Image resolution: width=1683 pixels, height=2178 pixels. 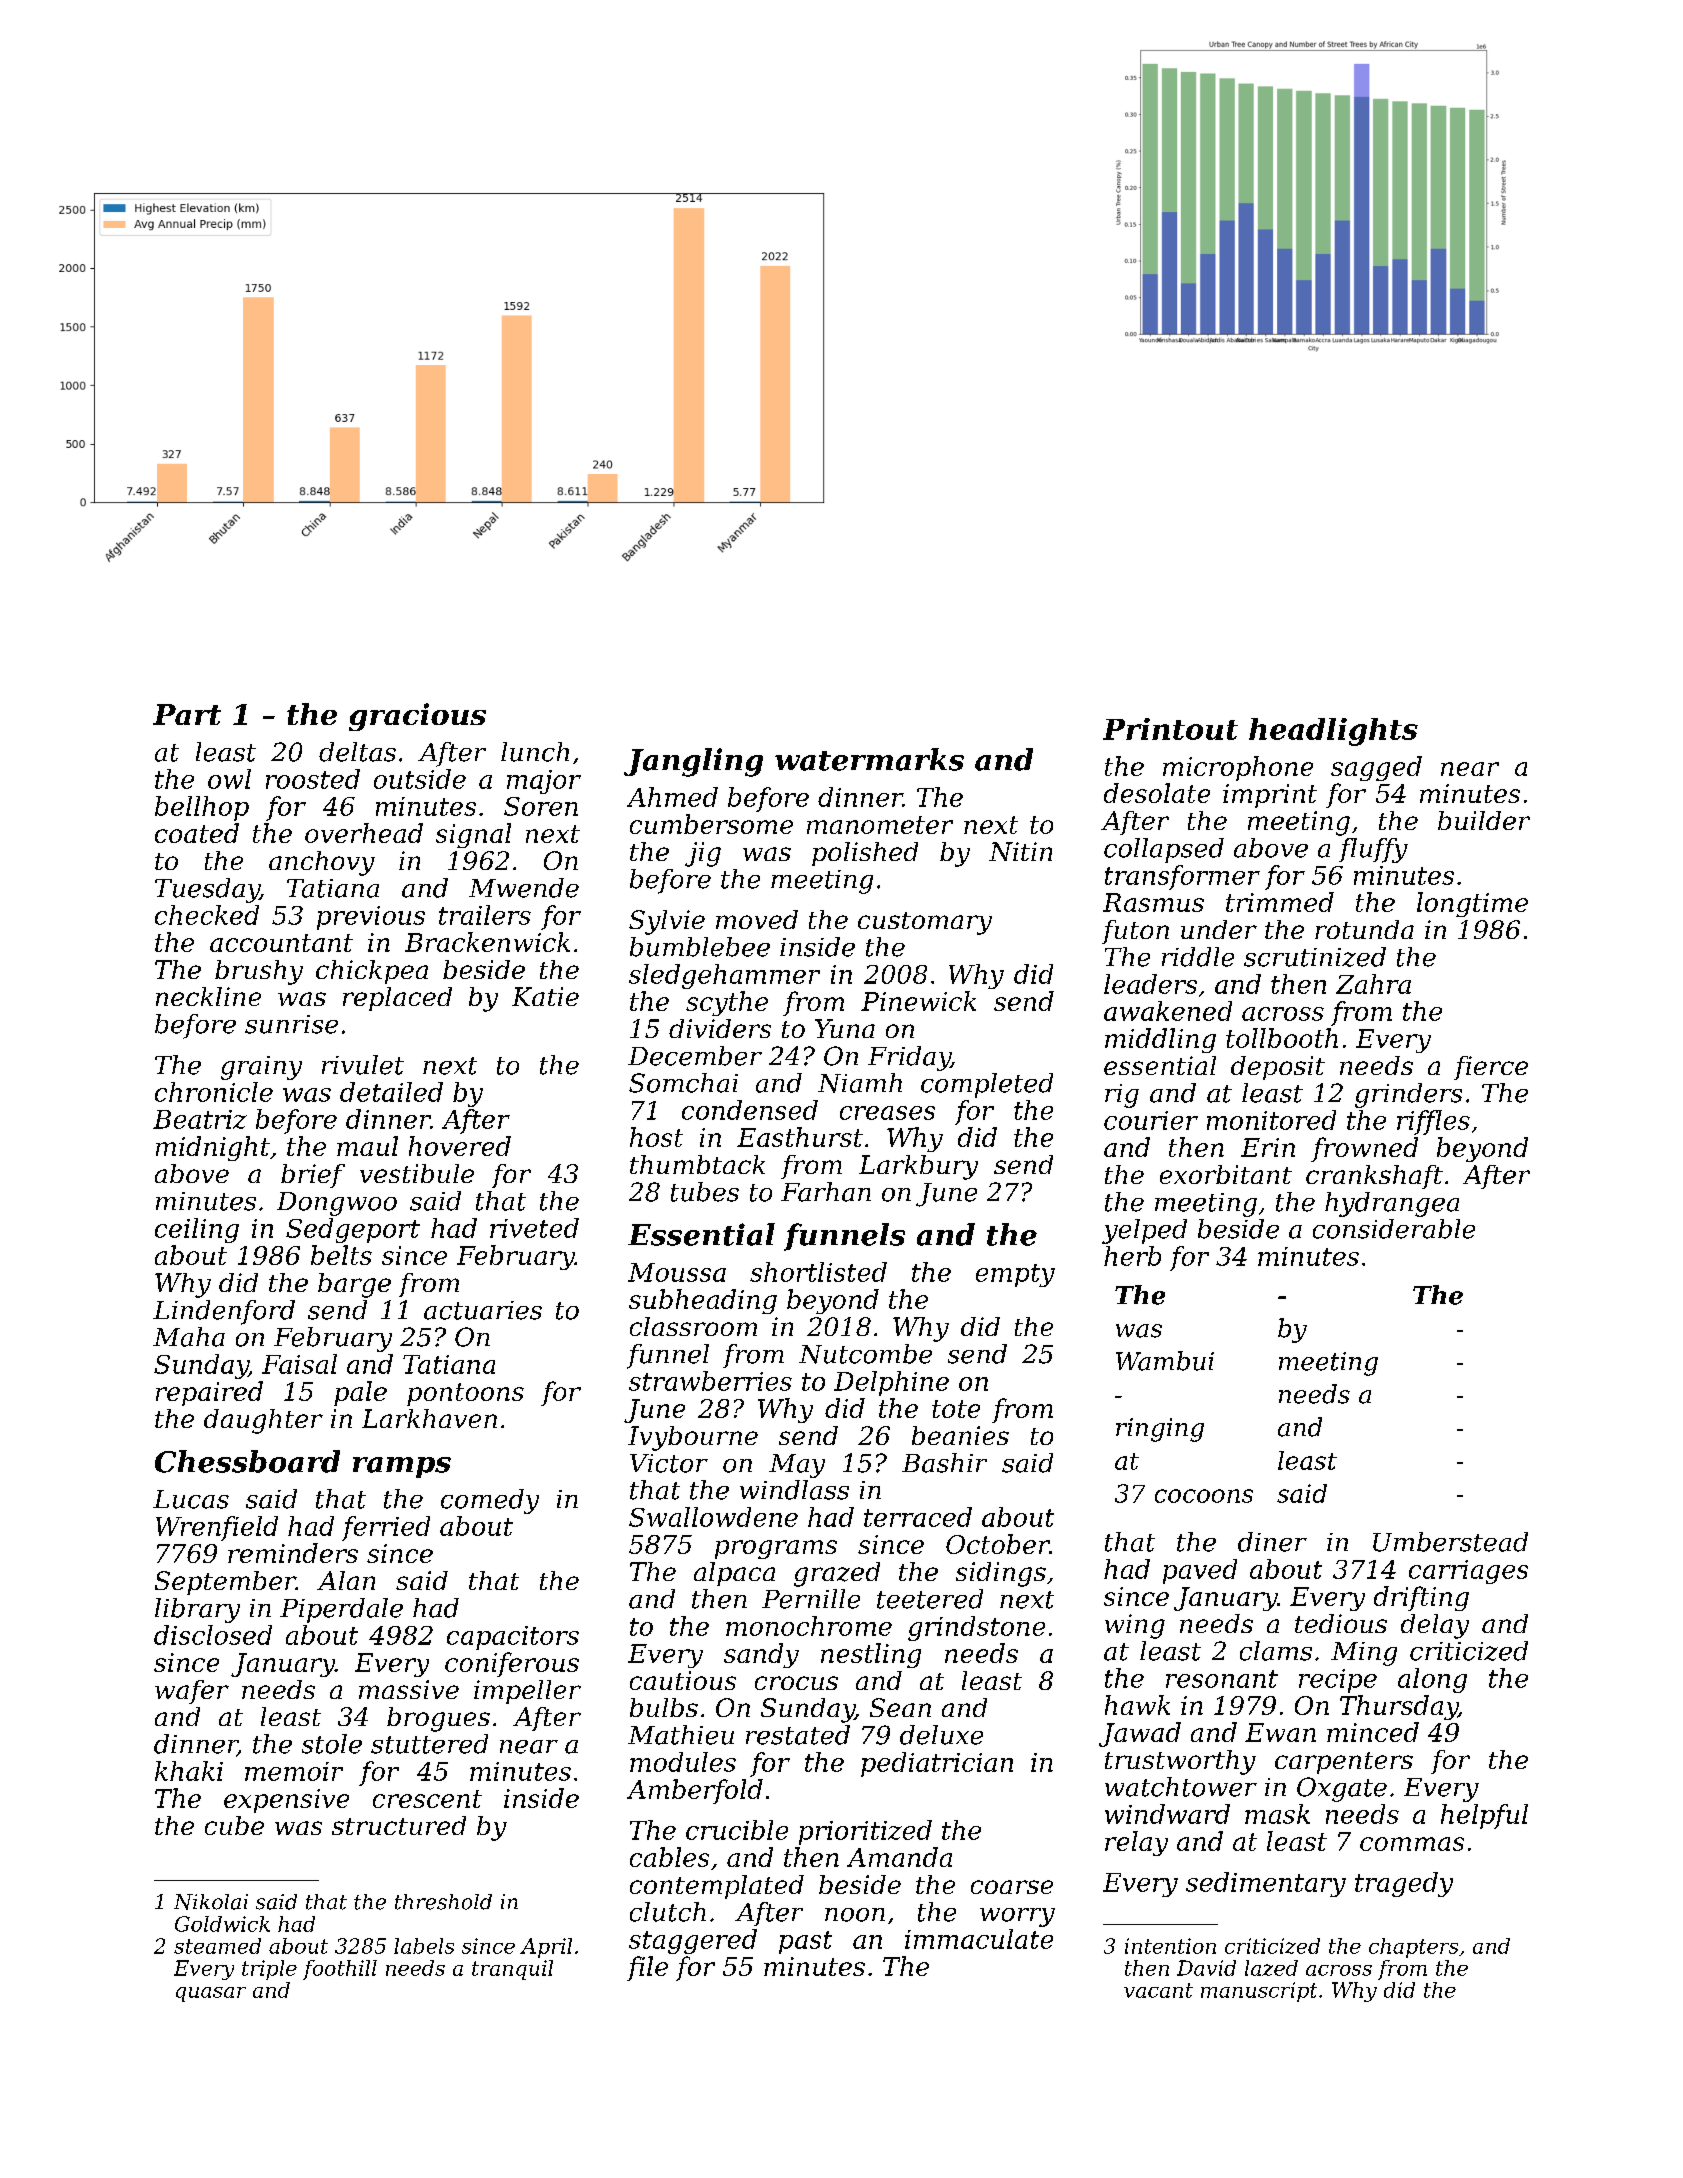 I want to click on Dongwoo, so click(x=337, y=1204).
